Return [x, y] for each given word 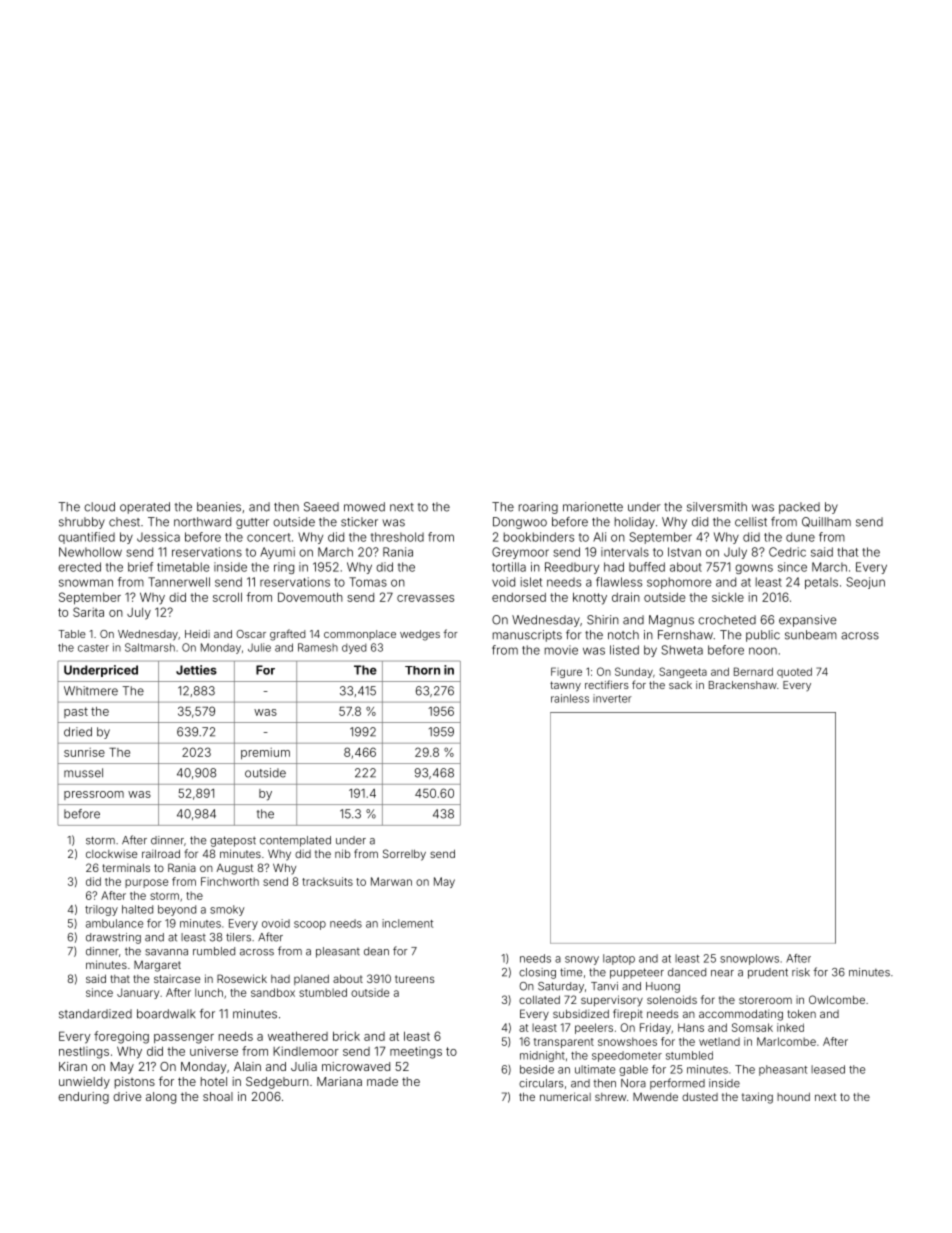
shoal [218, 1096]
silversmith [717, 507]
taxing [757, 1098]
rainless [570, 698]
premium [265, 753]
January [138, 993]
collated [539, 1000]
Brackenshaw [743, 685]
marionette [593, 507]
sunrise [84, 752]
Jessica [158, 537]
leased [828, 1069]
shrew [610, 1097]
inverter [612, 698]
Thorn [422, 670]
